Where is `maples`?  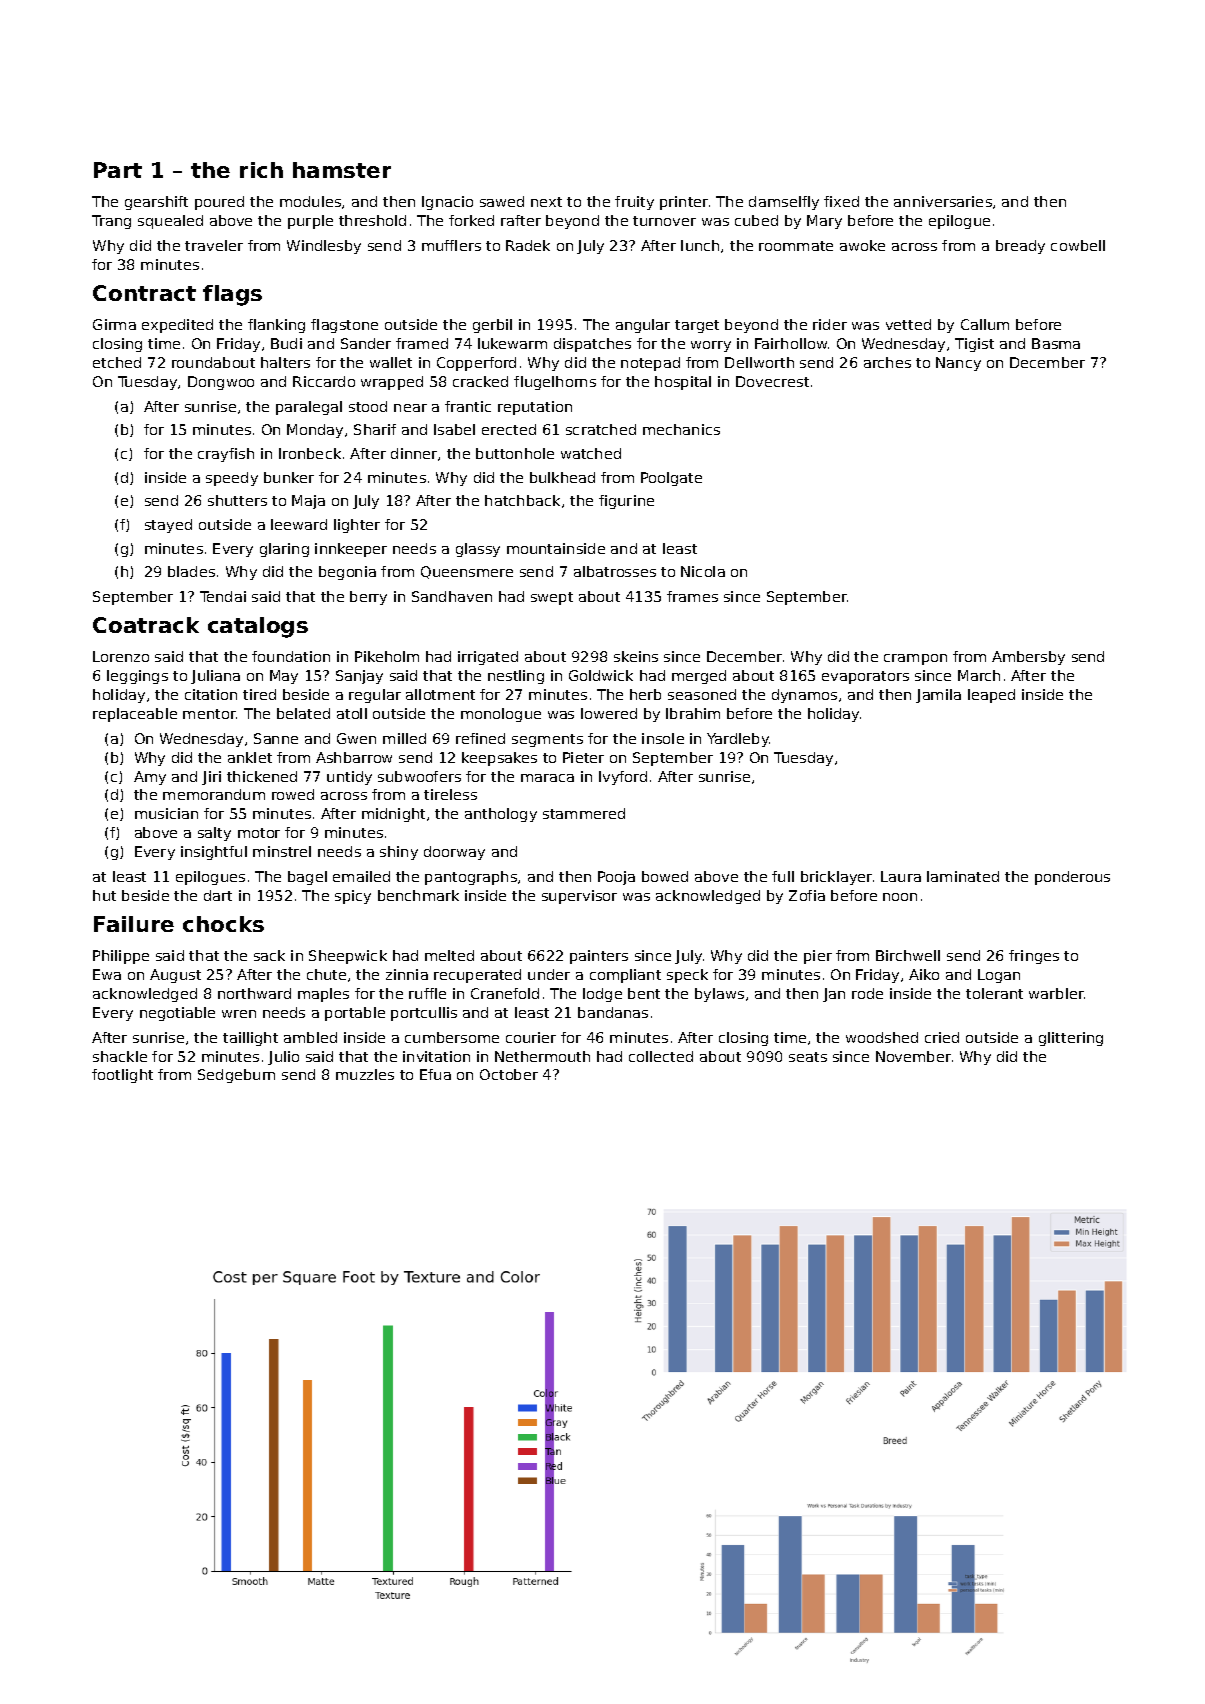 maples is located at coordinates (323, 995).
